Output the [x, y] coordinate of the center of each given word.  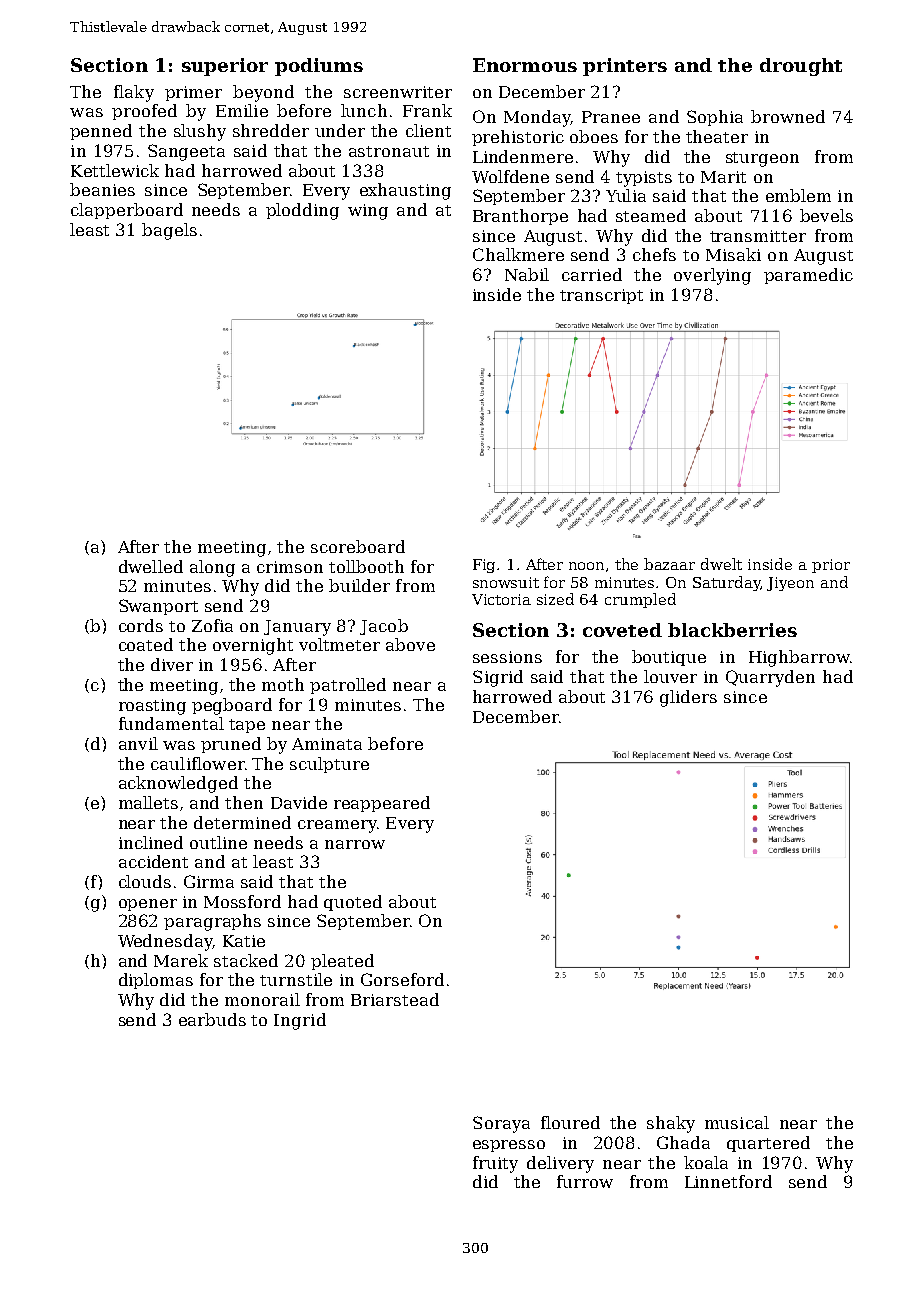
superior [225, 67]
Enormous [525, 65]
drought [801, 67]
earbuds [212, 1019]
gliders [688, 698]
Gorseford [402, 979]
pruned [231, 745]
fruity [495, 1164]
